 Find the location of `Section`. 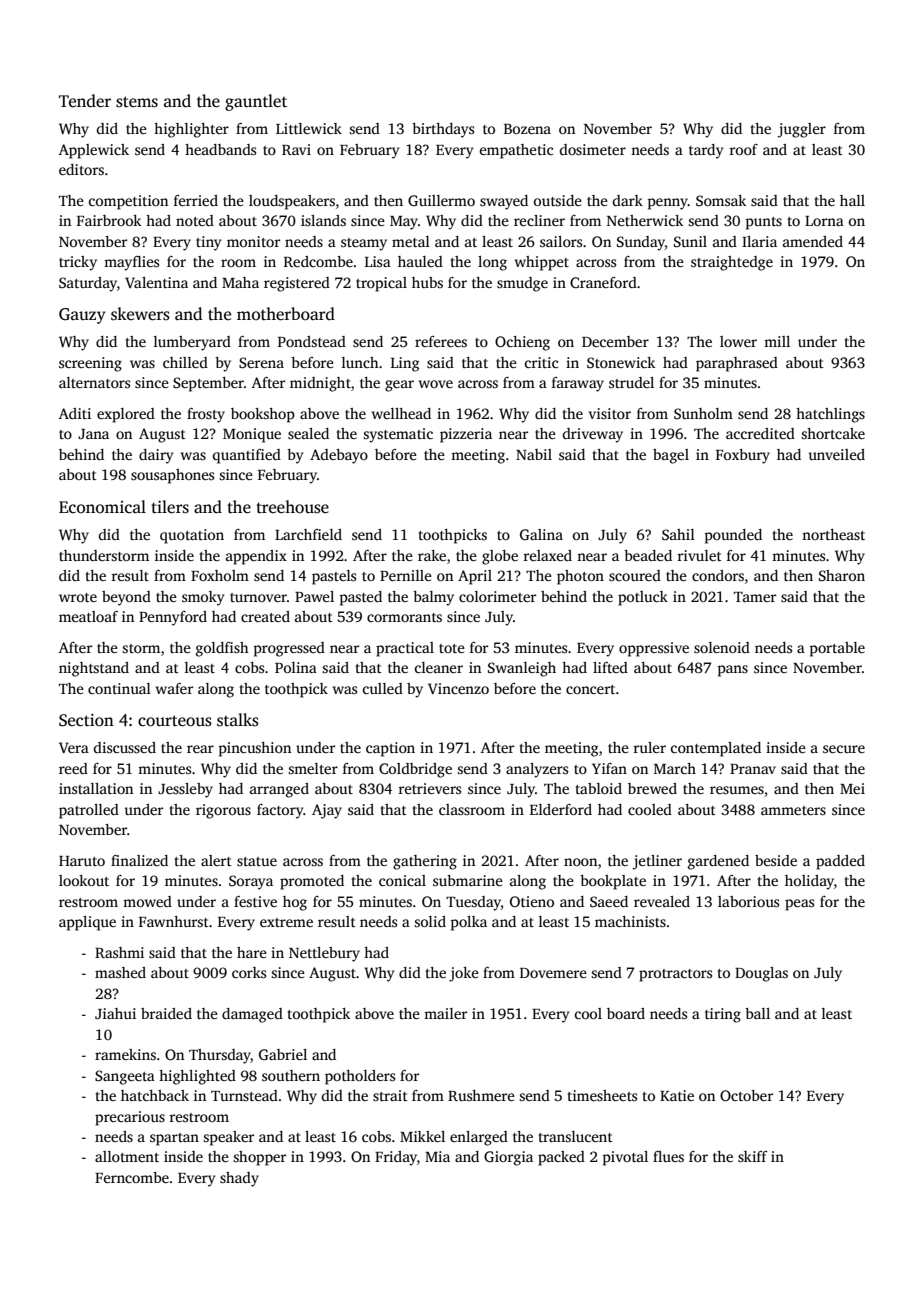

Section is located at coordinates (86, 720).
